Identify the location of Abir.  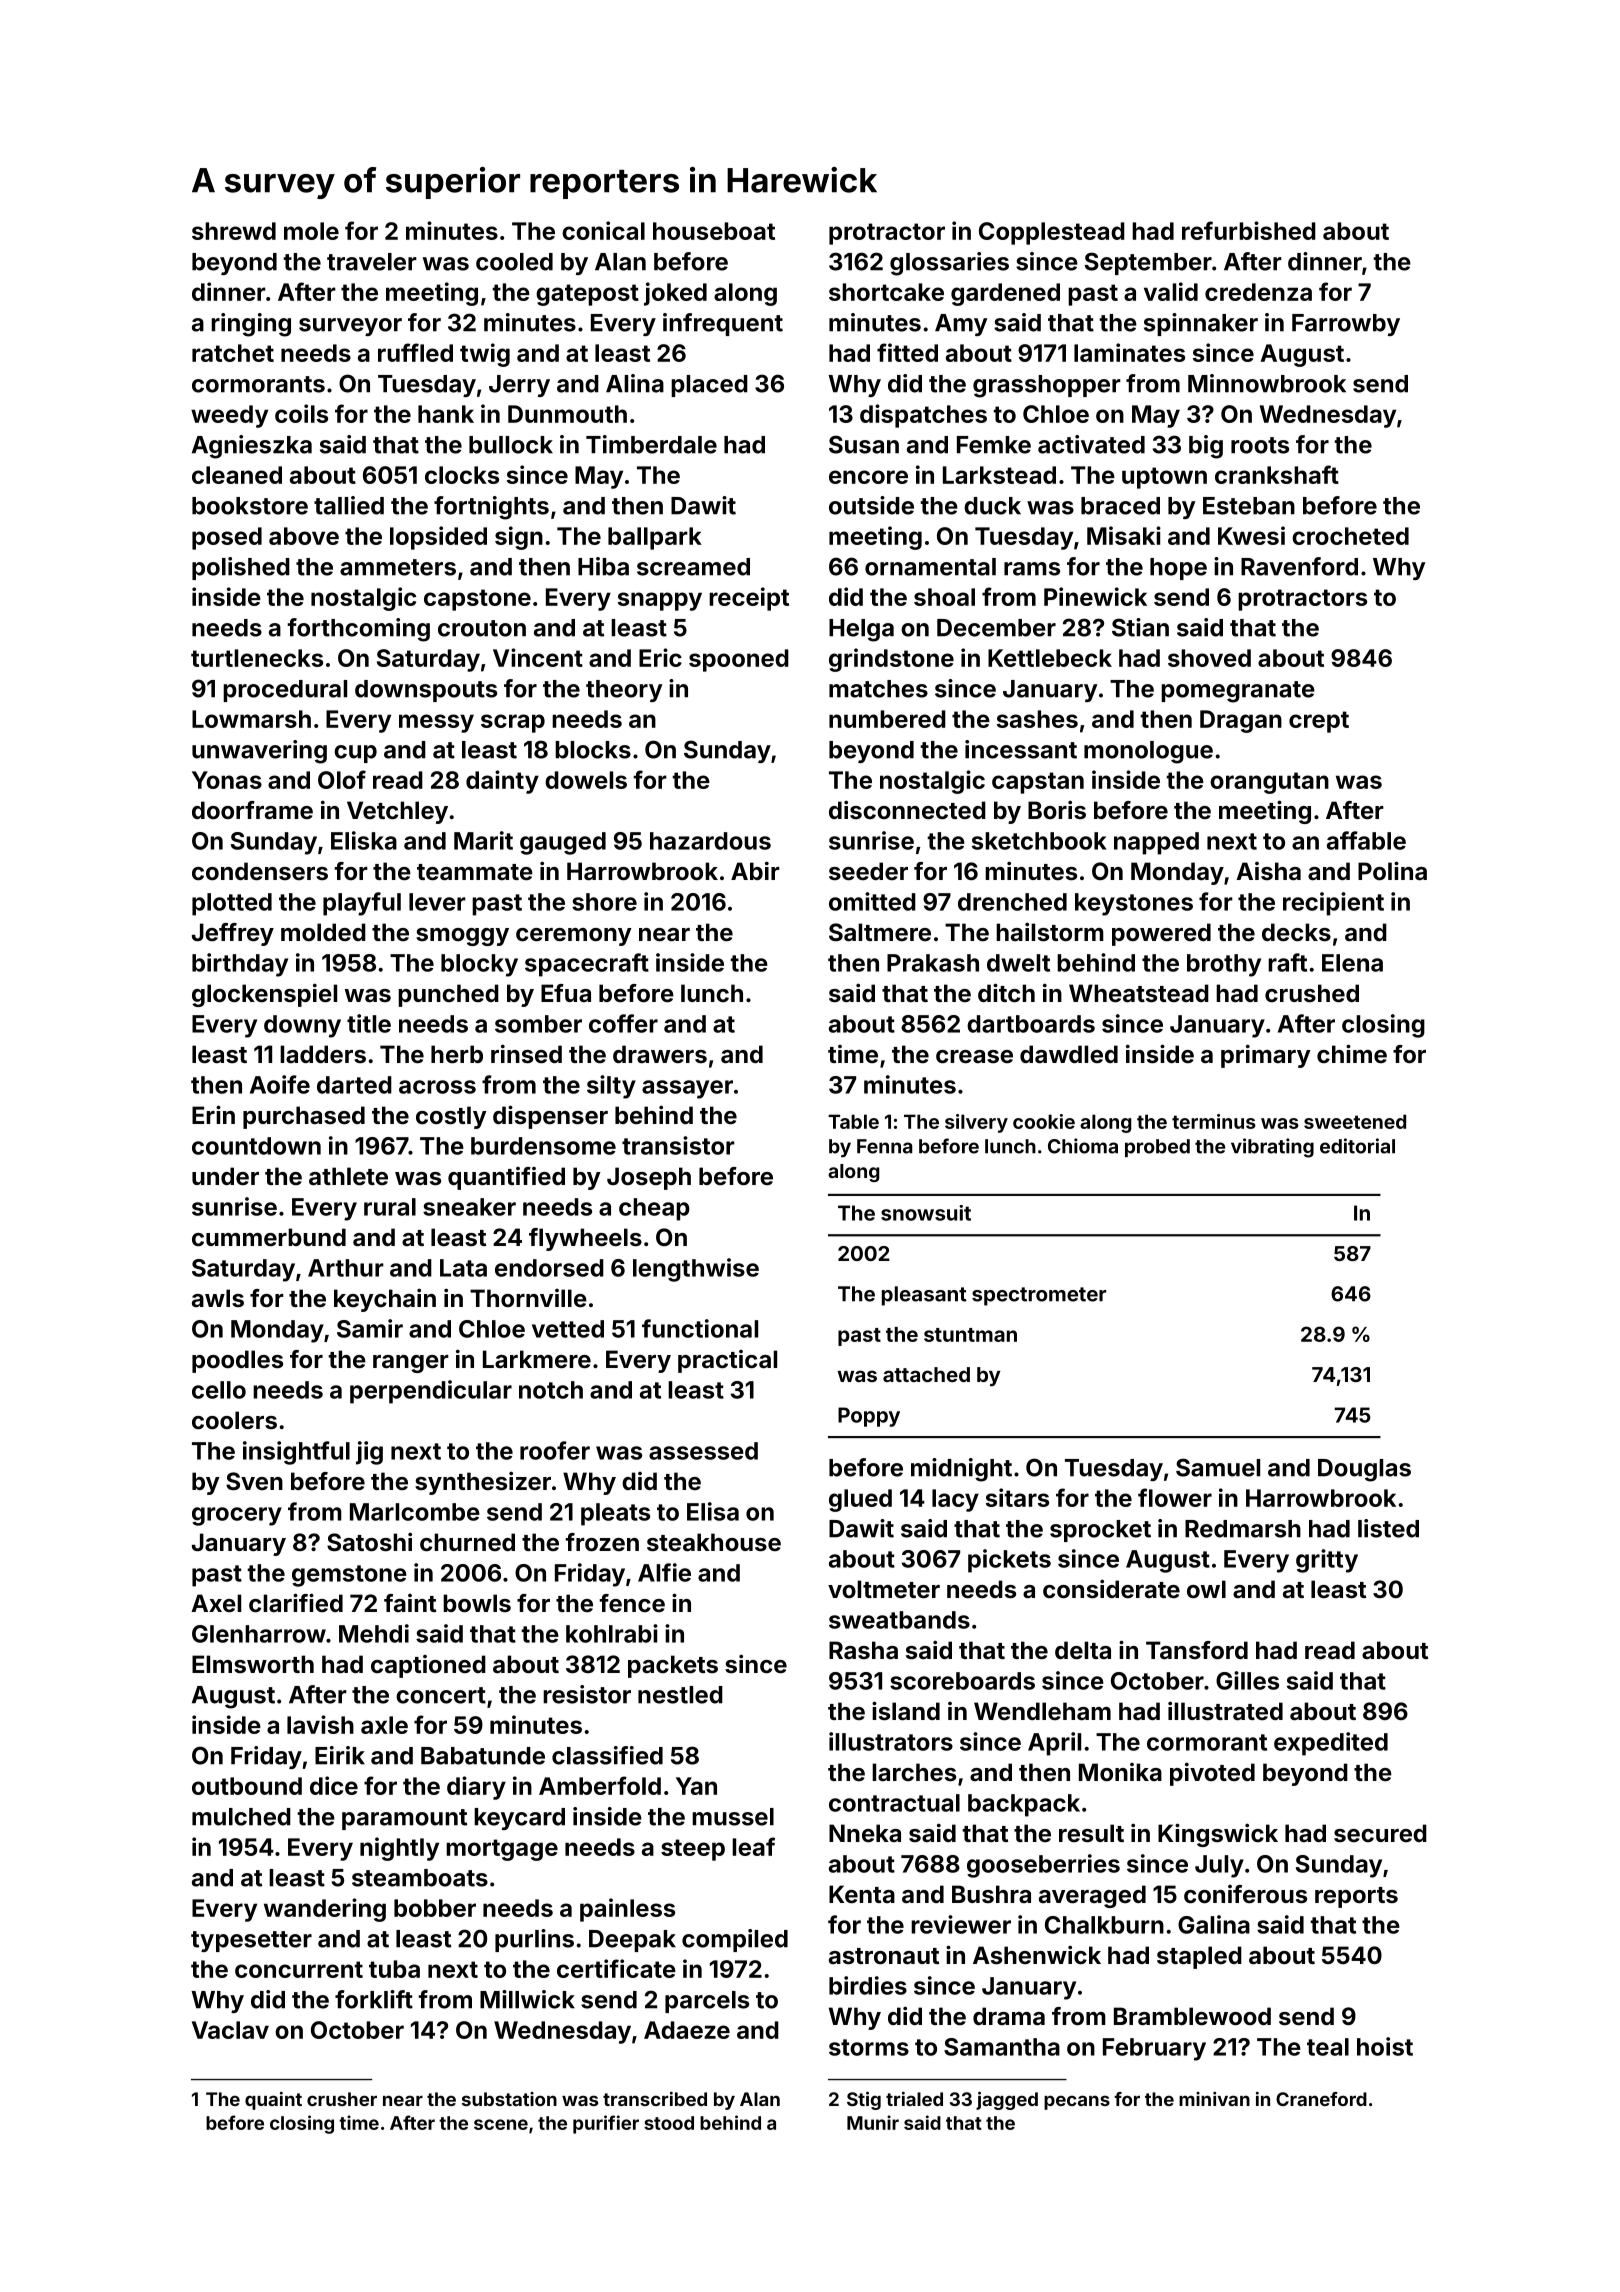
(755, 870).
